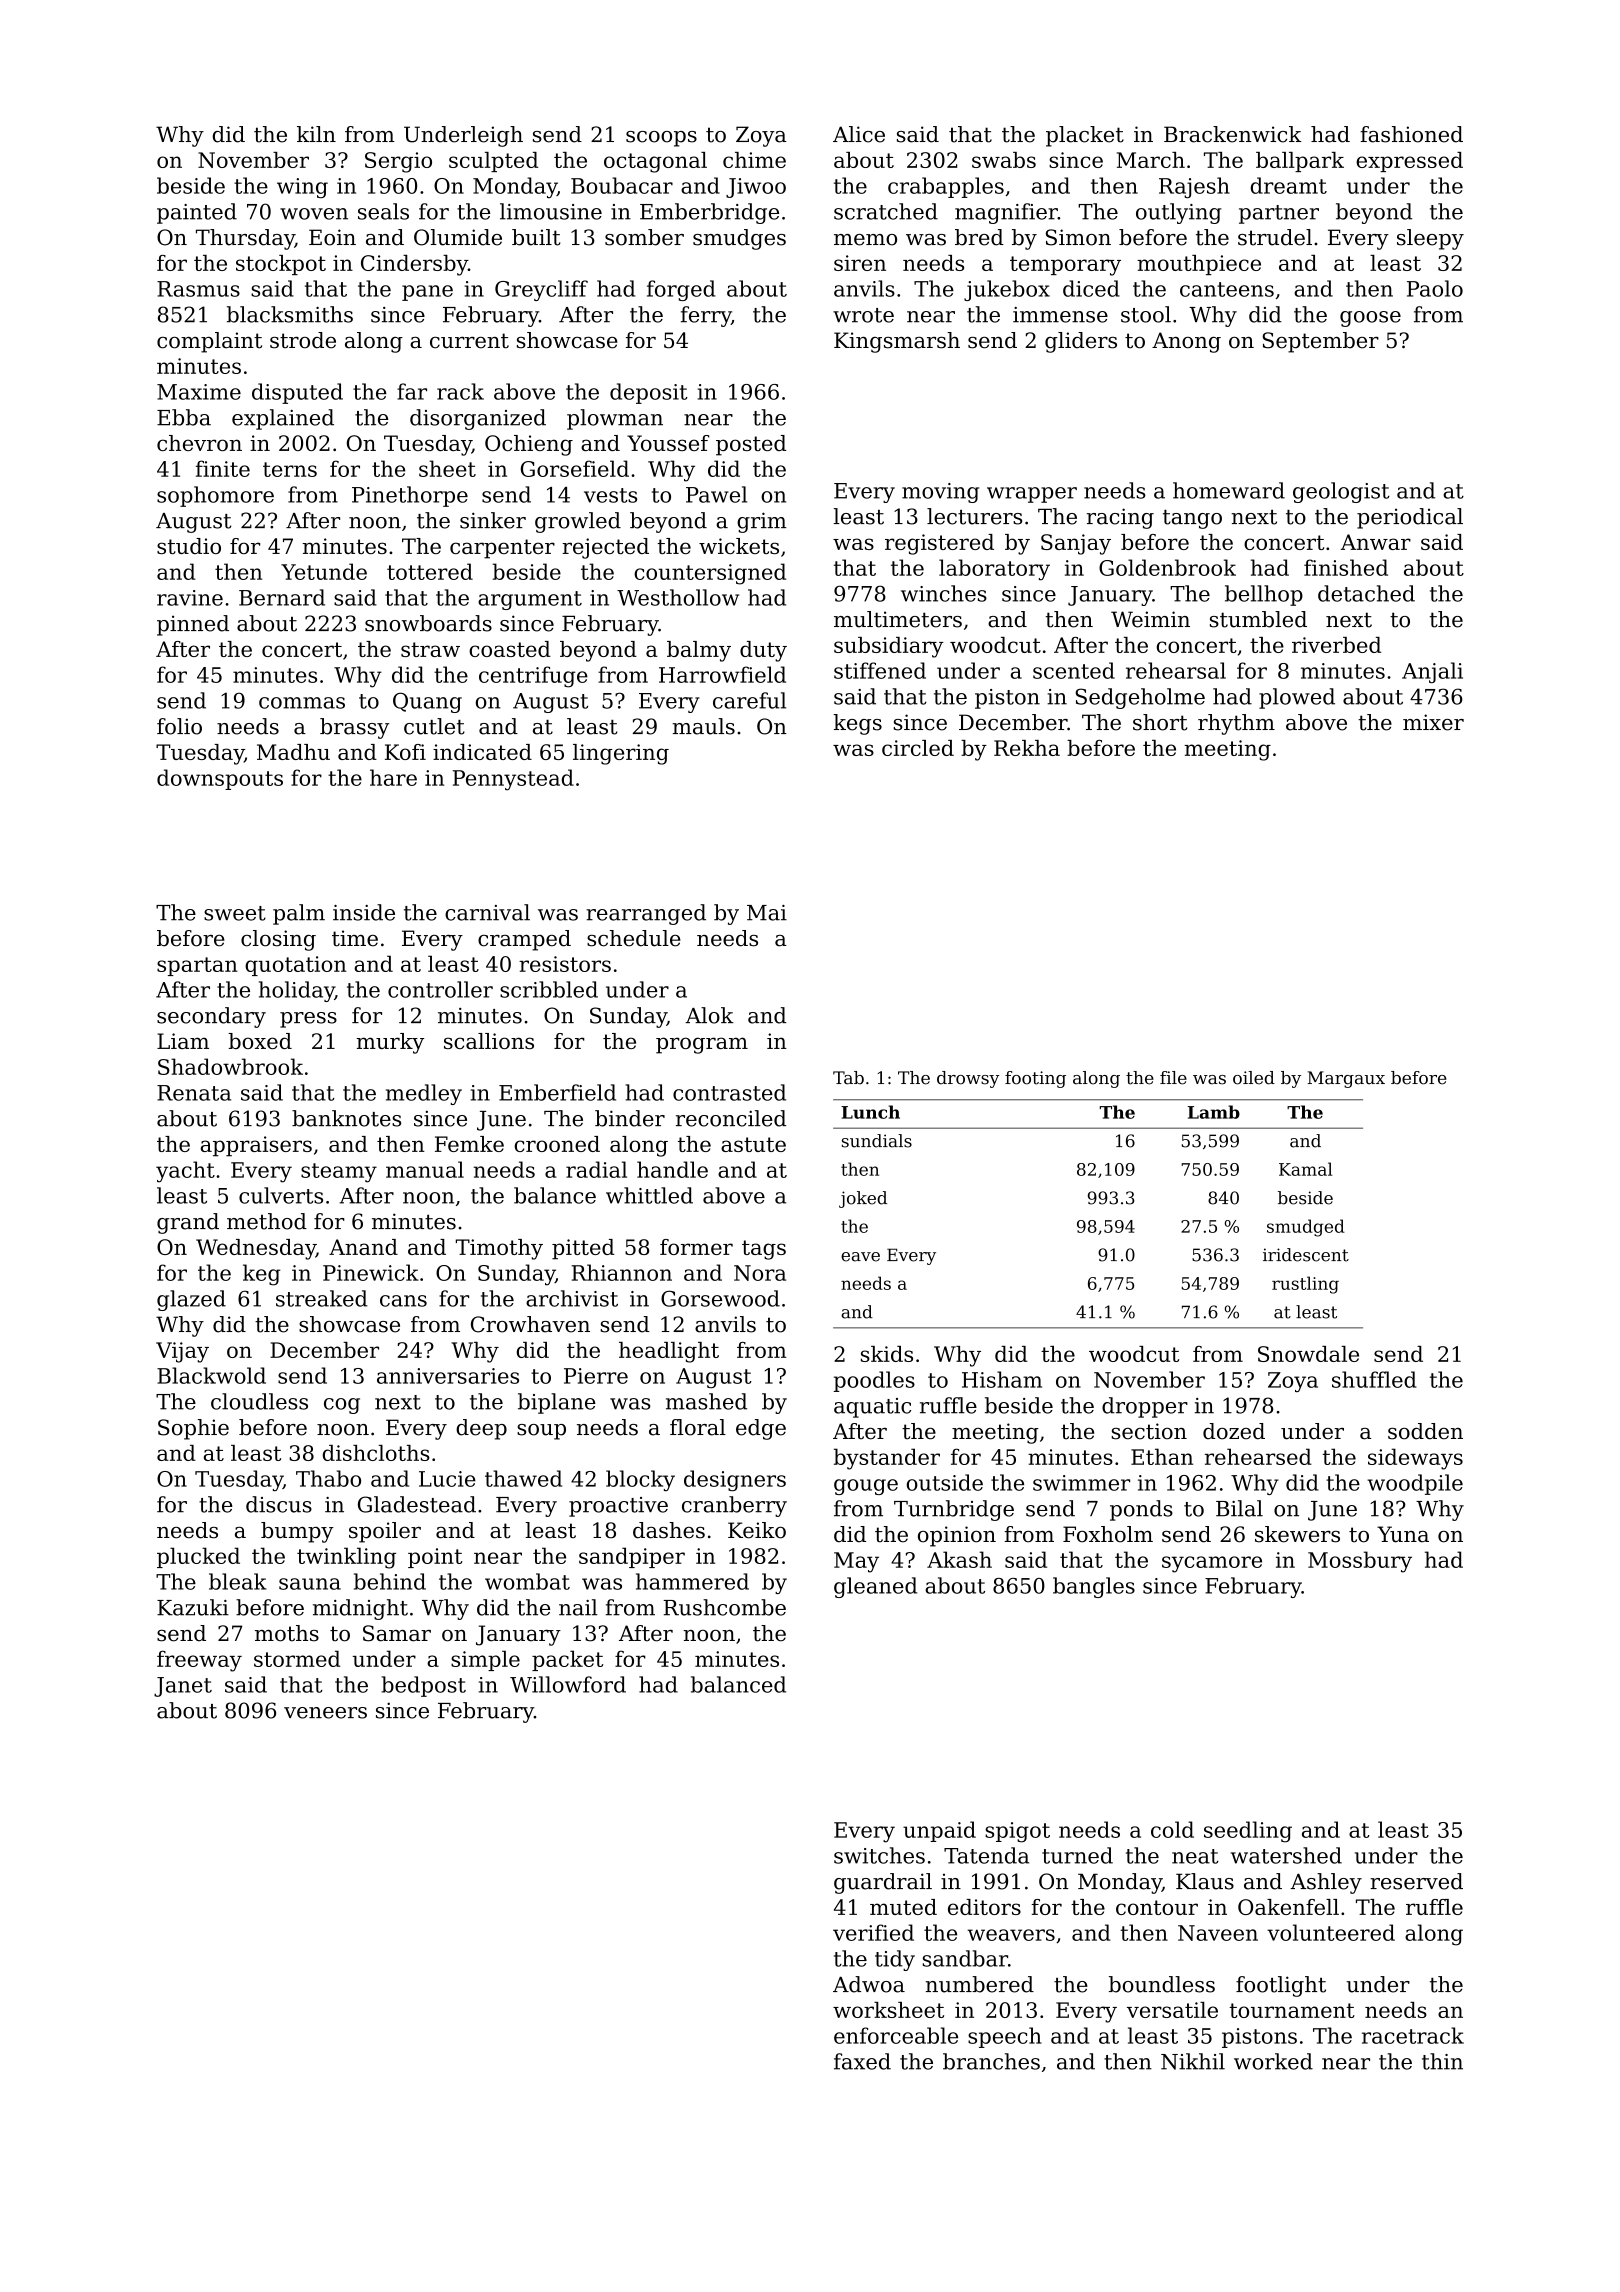 Image resolution: width=1620 pixels, height=2292 pixels. Describe the element at coordinates (1360, 1562) in the screenshot. I see `Mossbury` at that location.
